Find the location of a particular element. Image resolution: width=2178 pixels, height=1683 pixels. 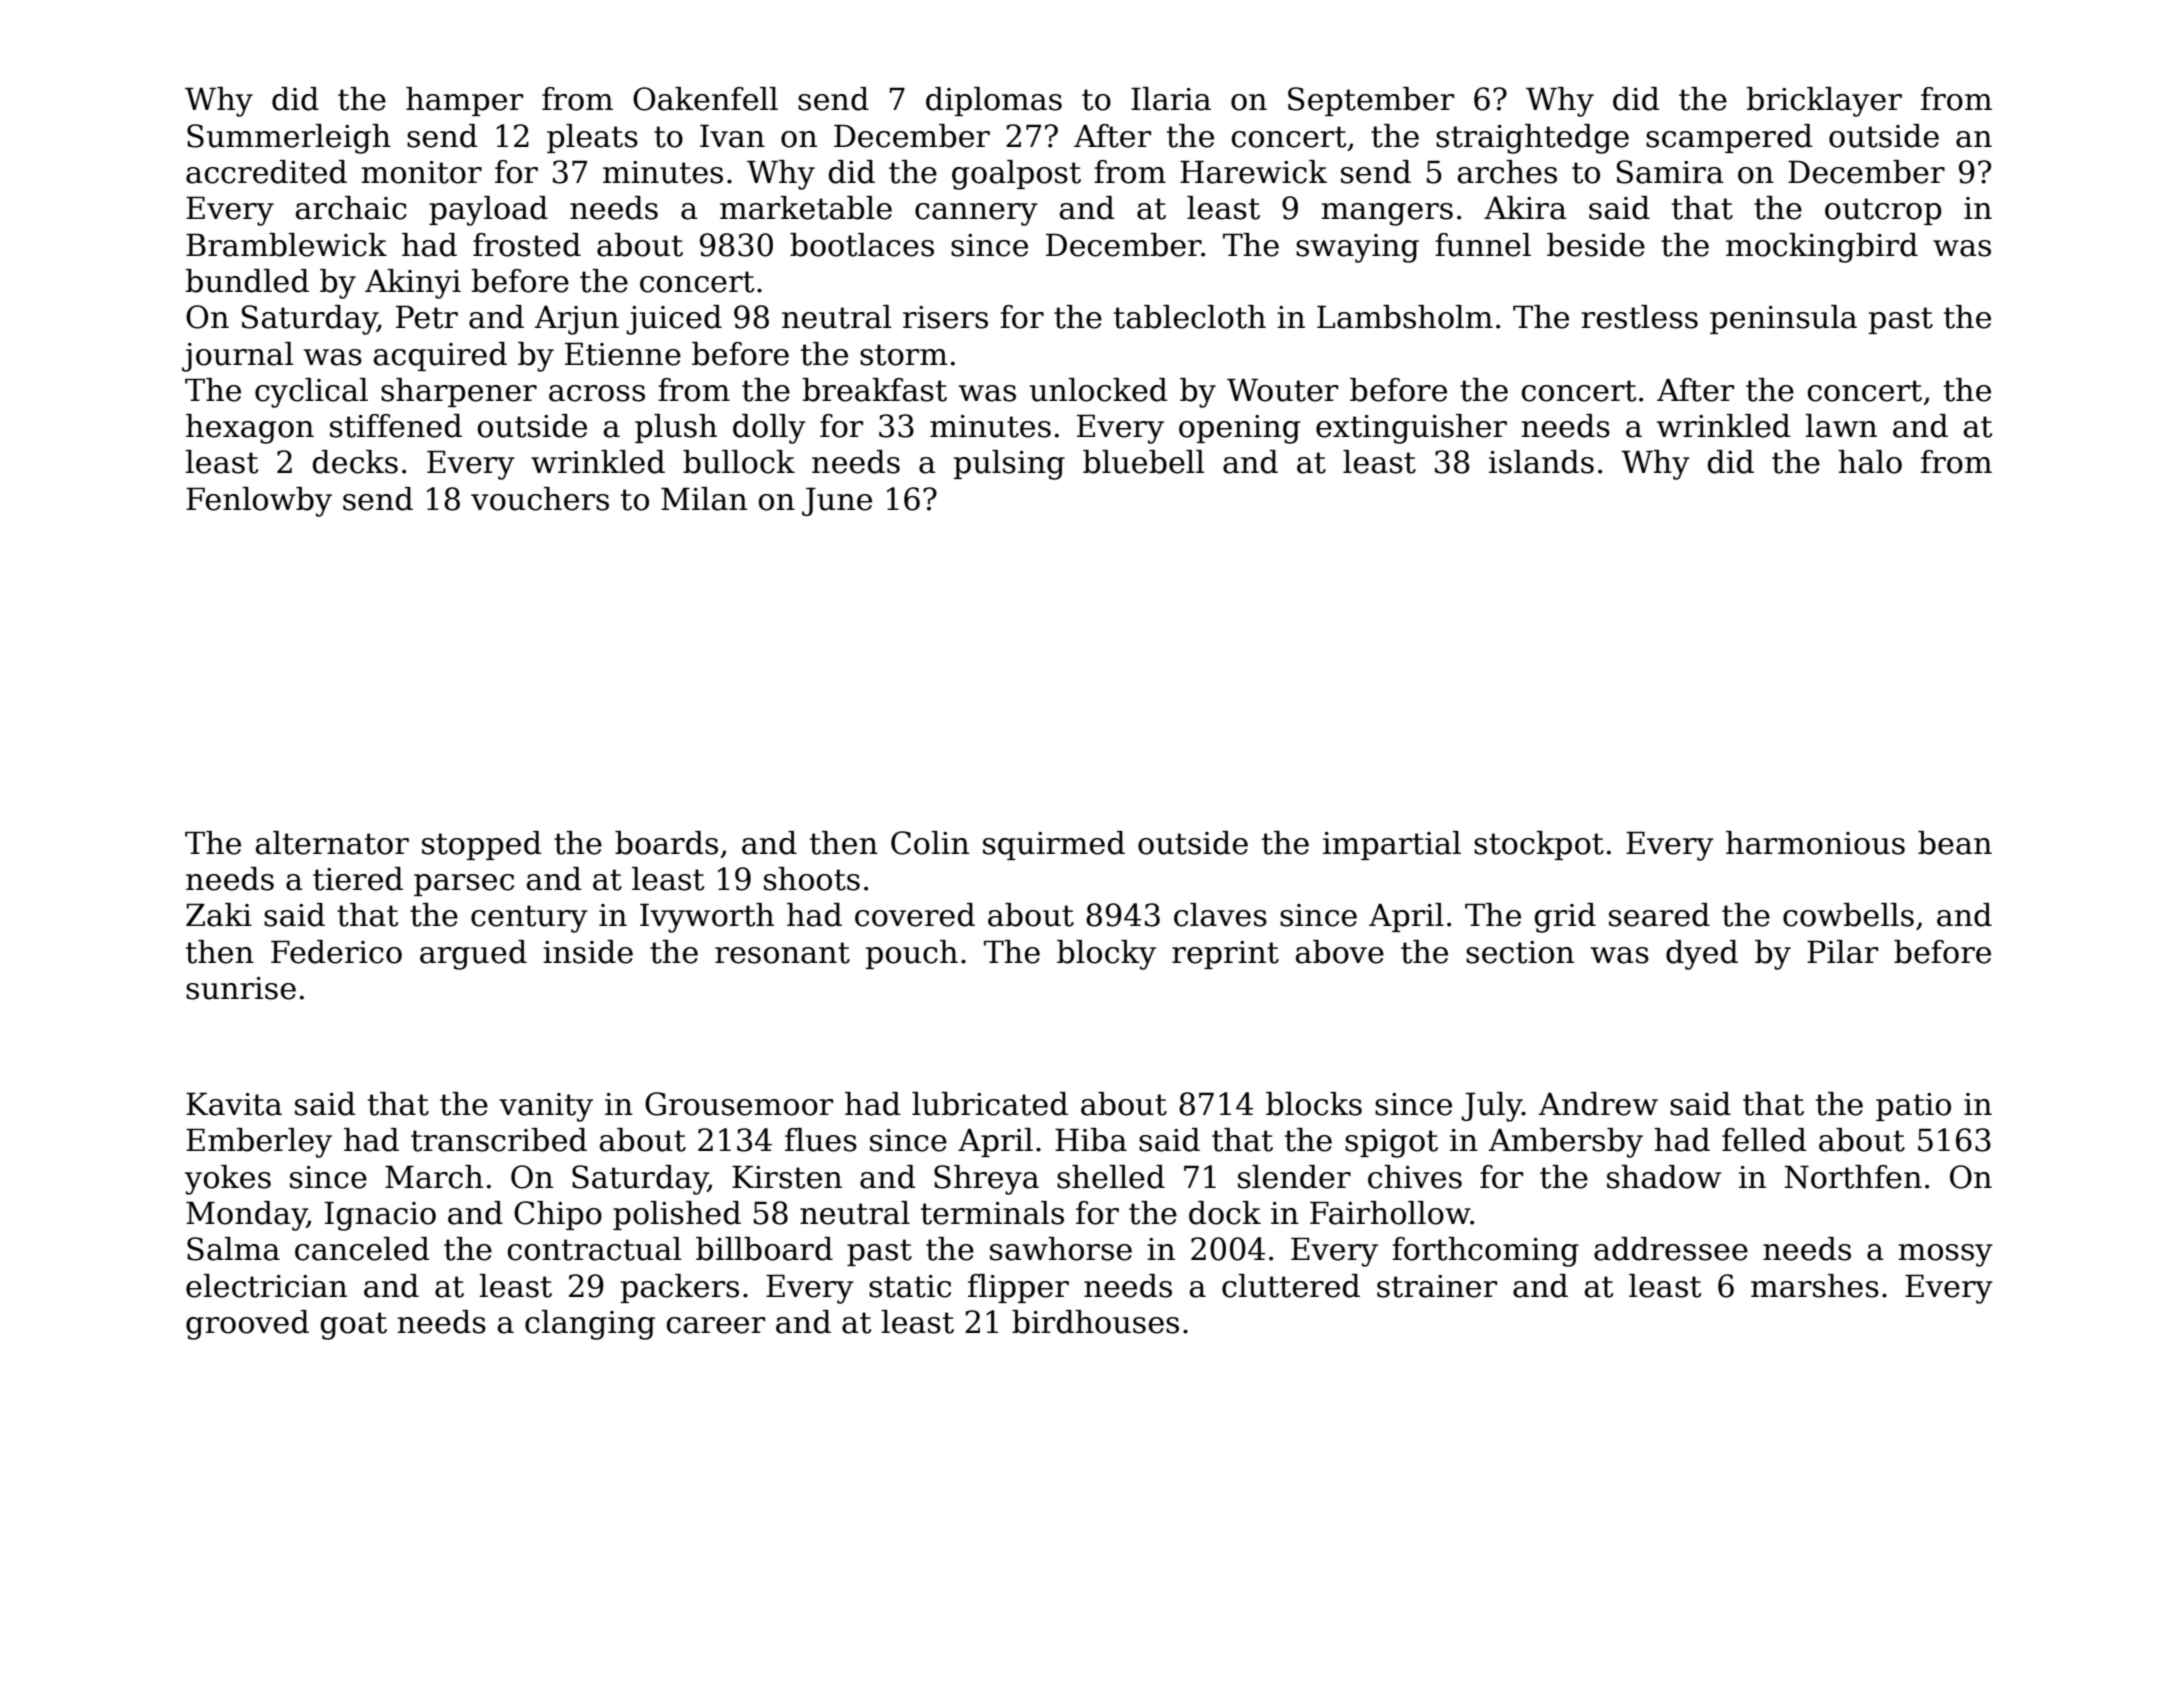

flues is located at coordinates (821, 1140).
